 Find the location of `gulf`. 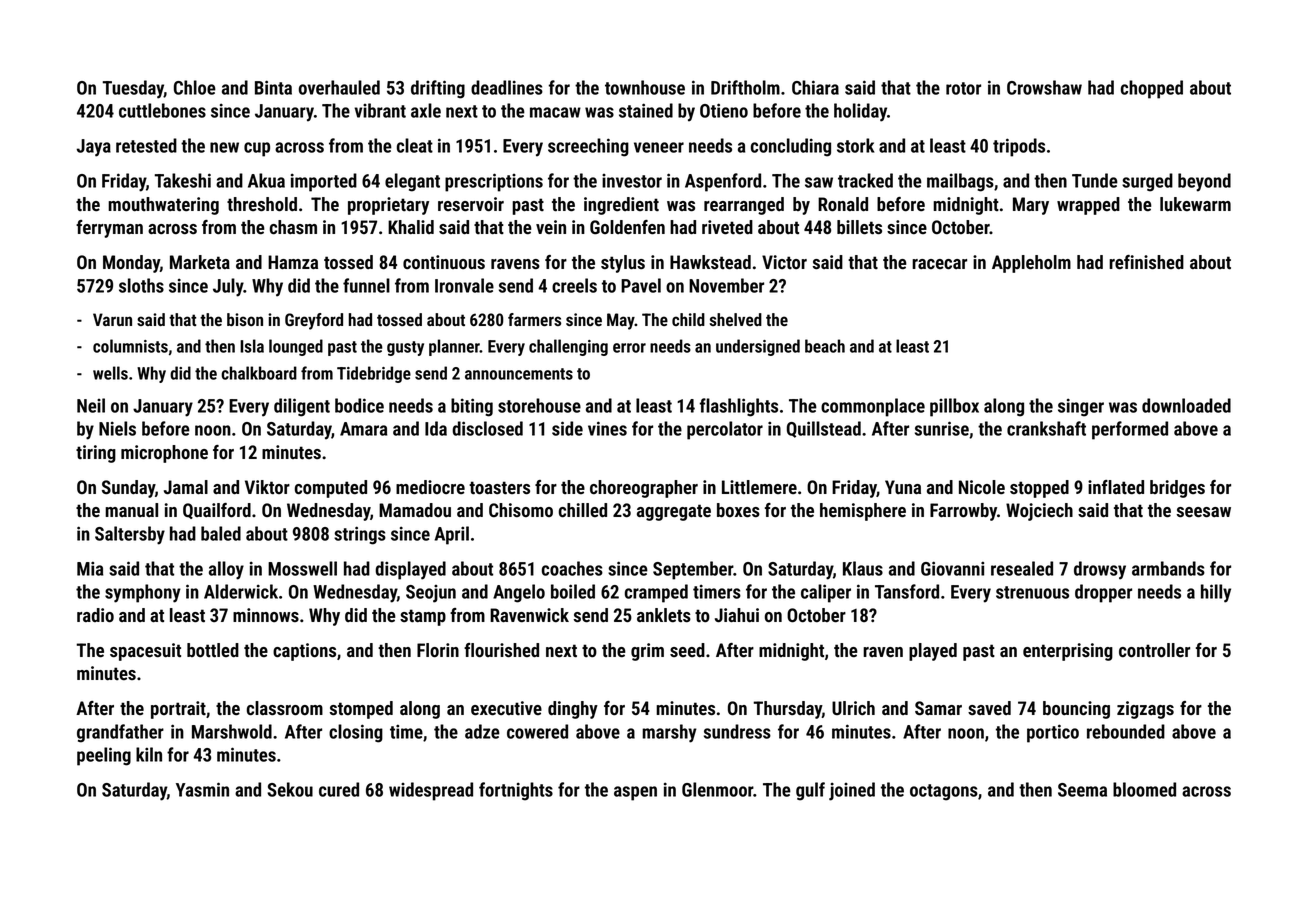

gulf is located at coordinates (810, 791).
